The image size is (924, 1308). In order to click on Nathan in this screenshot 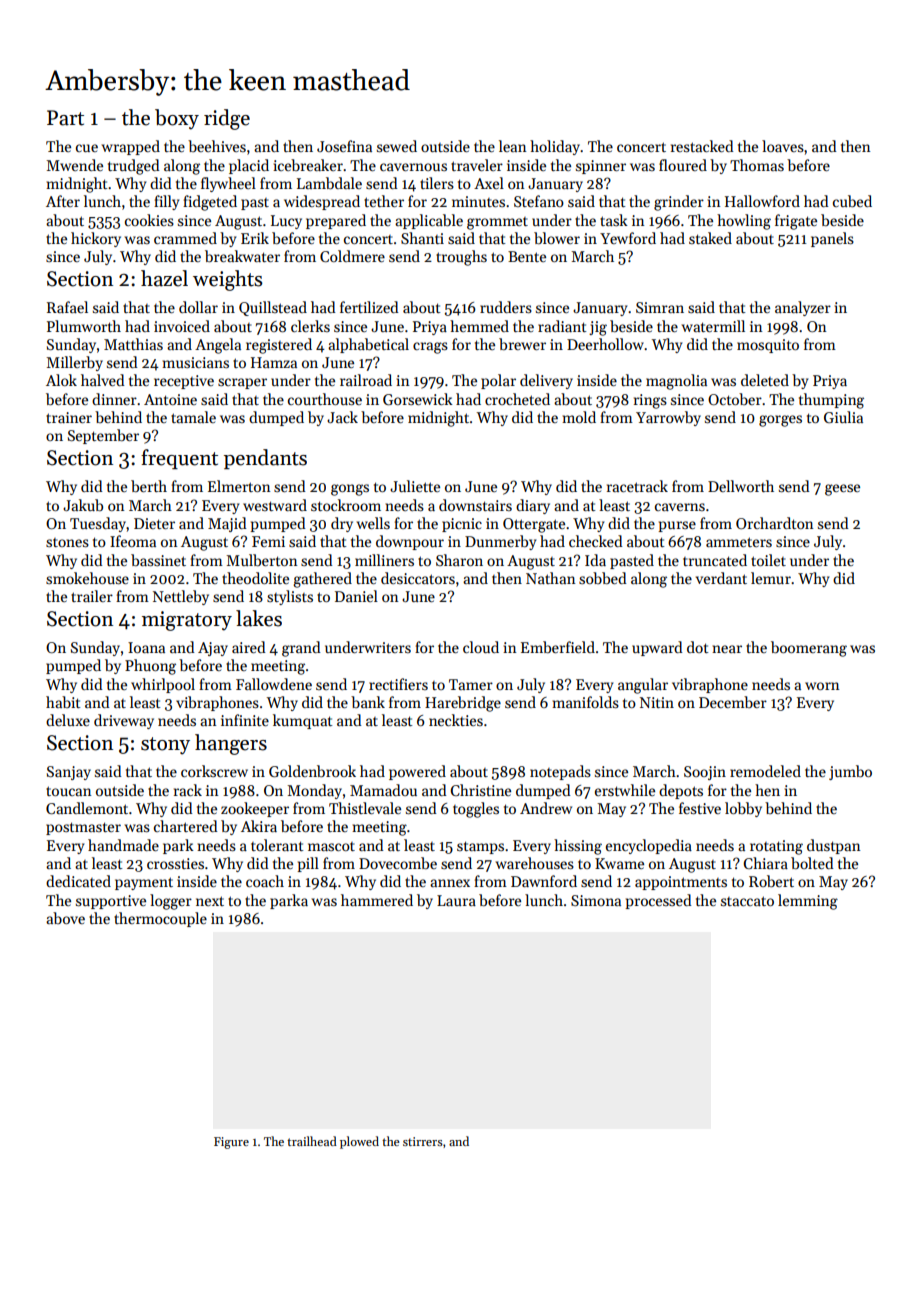, I will do `click(551, 578)`.
